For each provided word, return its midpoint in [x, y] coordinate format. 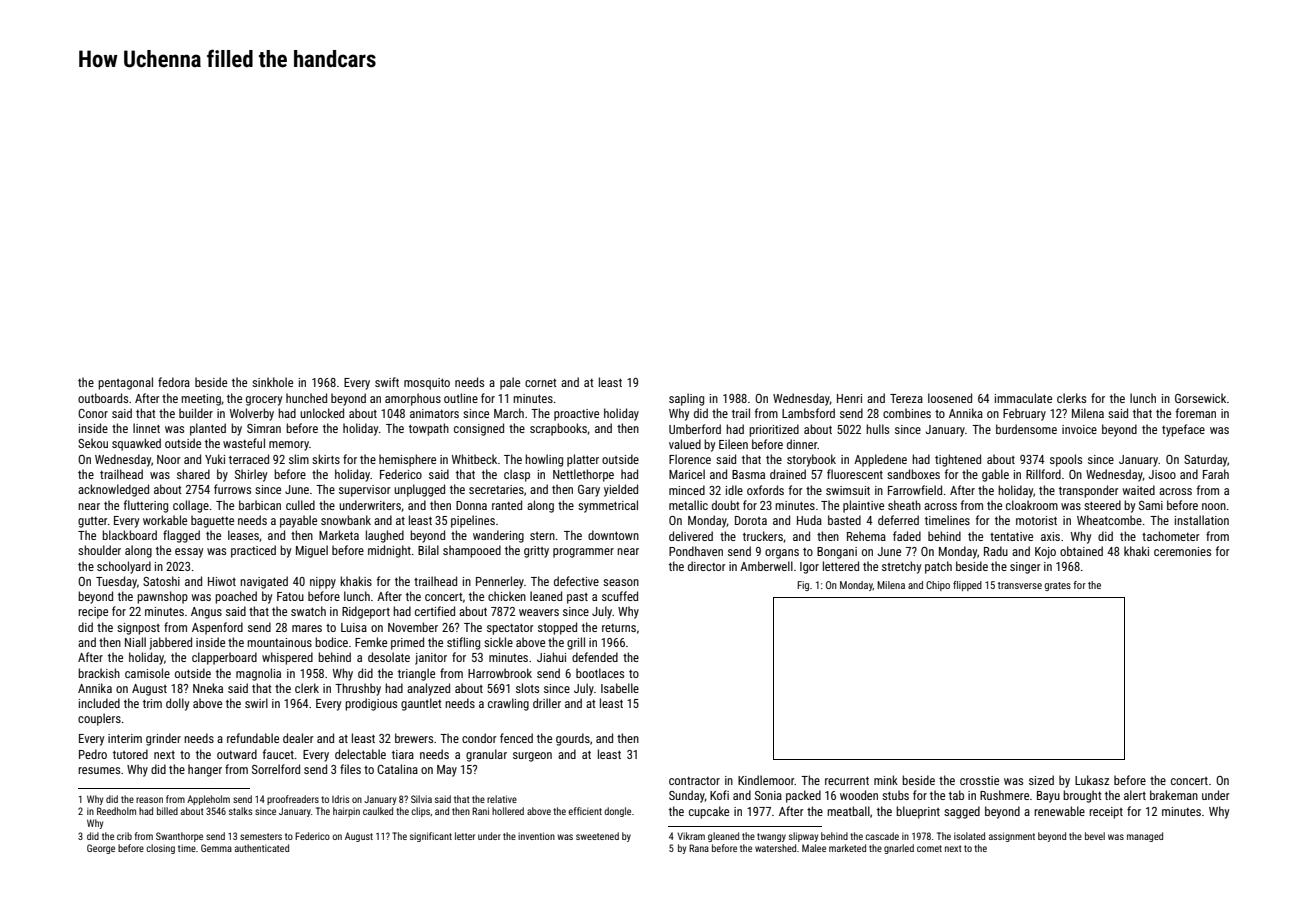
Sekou [93, 443]
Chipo [938, 586]
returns [619, 628]
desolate [389, 657]
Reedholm [116, 811]
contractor [694, 781]
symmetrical [608, 506]
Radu [996, 551]
